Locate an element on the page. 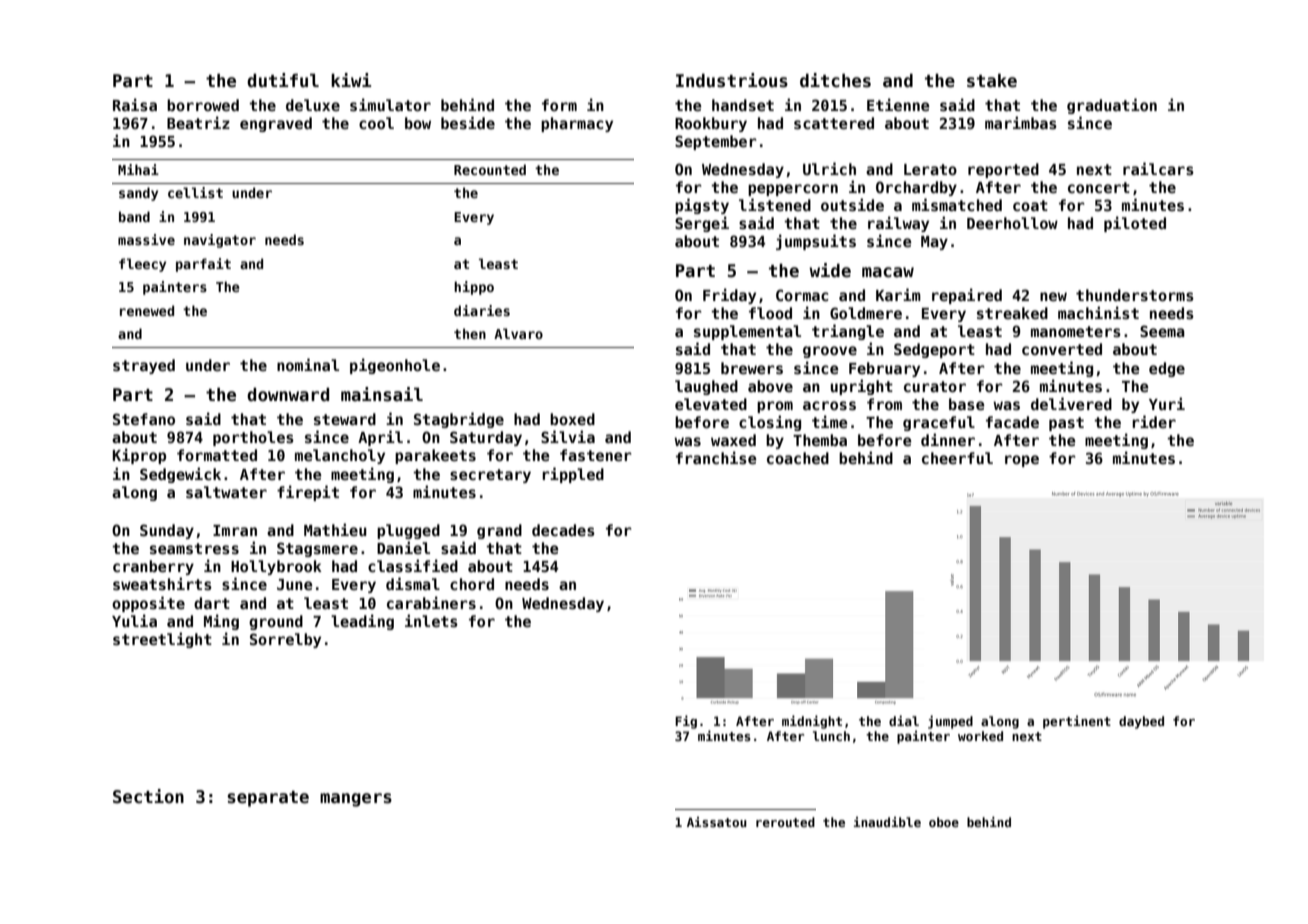 This image has height=924, width=1308. Industrious is located at coordinates (732, 80).
